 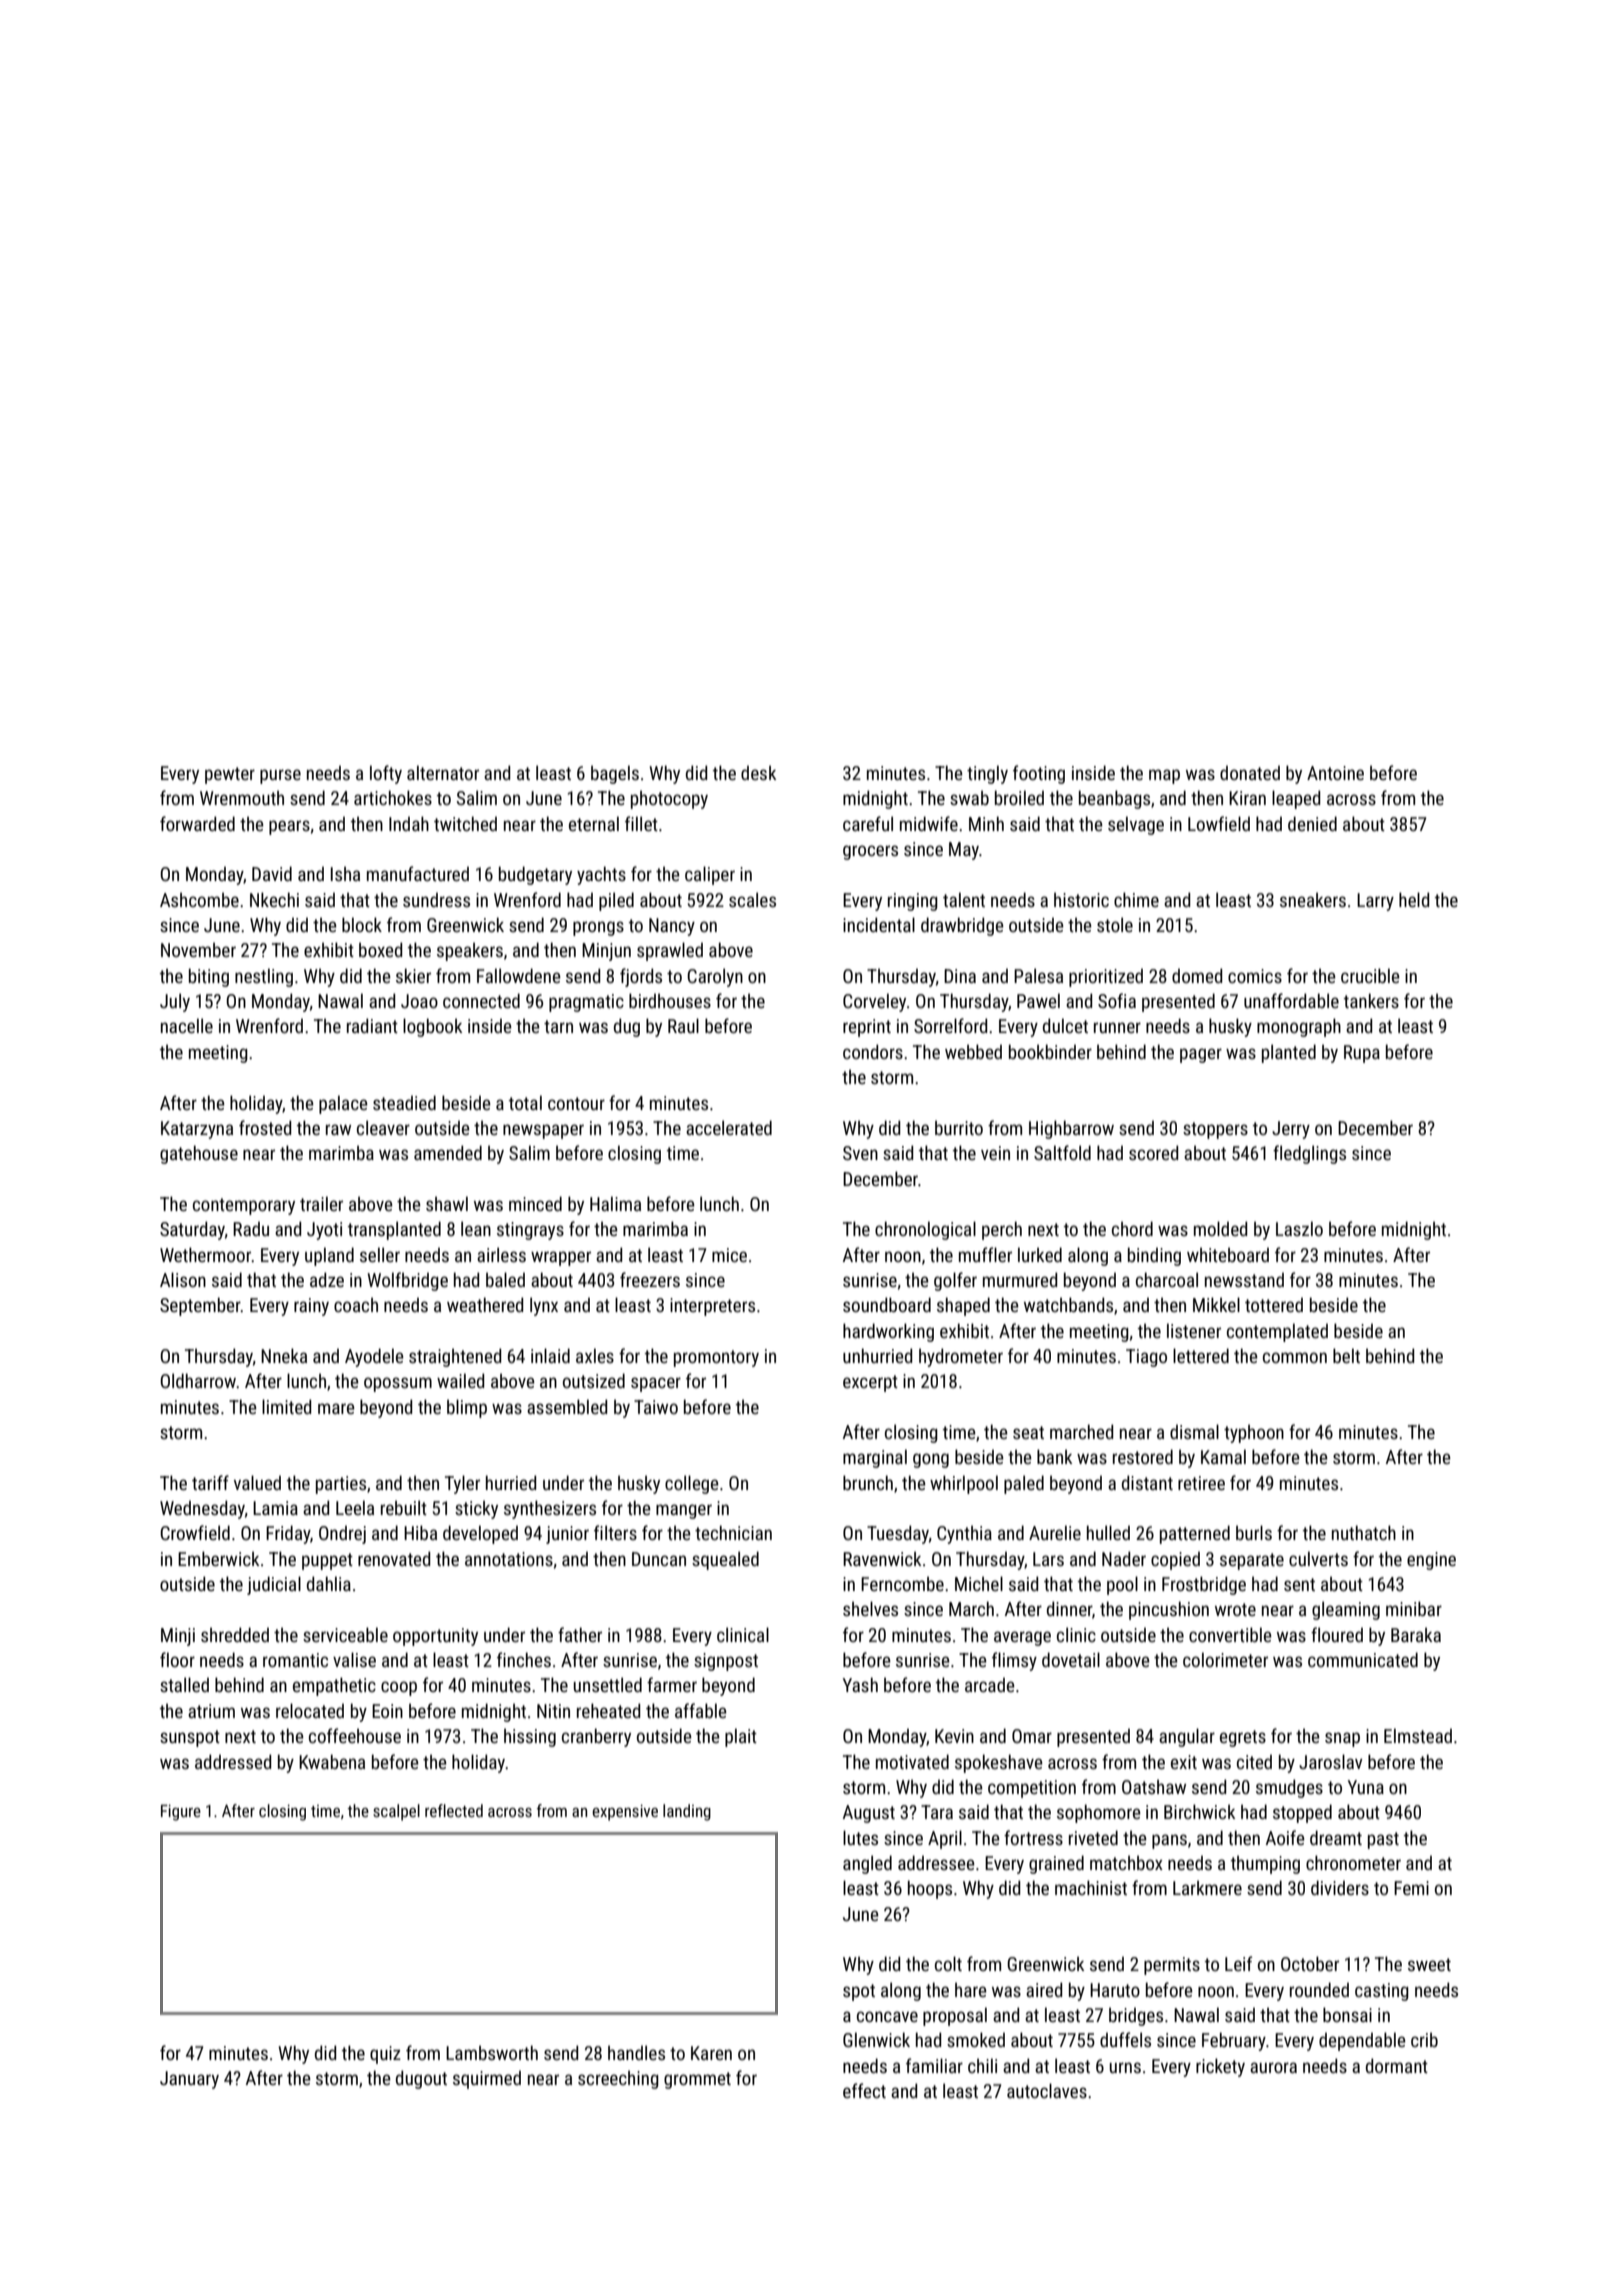 What do you see at coordinates (1335, 773) in the screenshot?
I see `Antoine` at bounding box center [1335, 773].
